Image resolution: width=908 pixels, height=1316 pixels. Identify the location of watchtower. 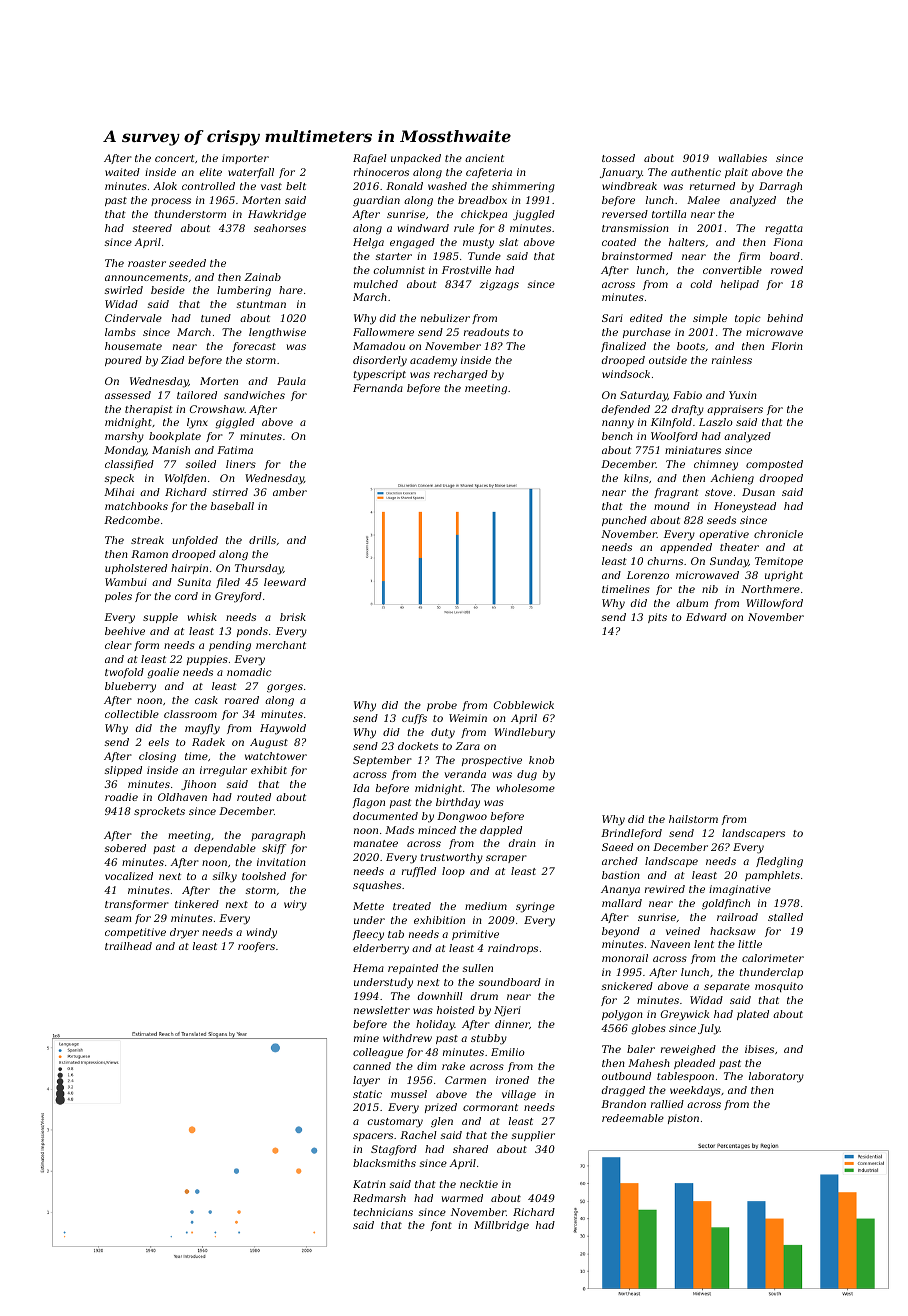
(276, 756).
